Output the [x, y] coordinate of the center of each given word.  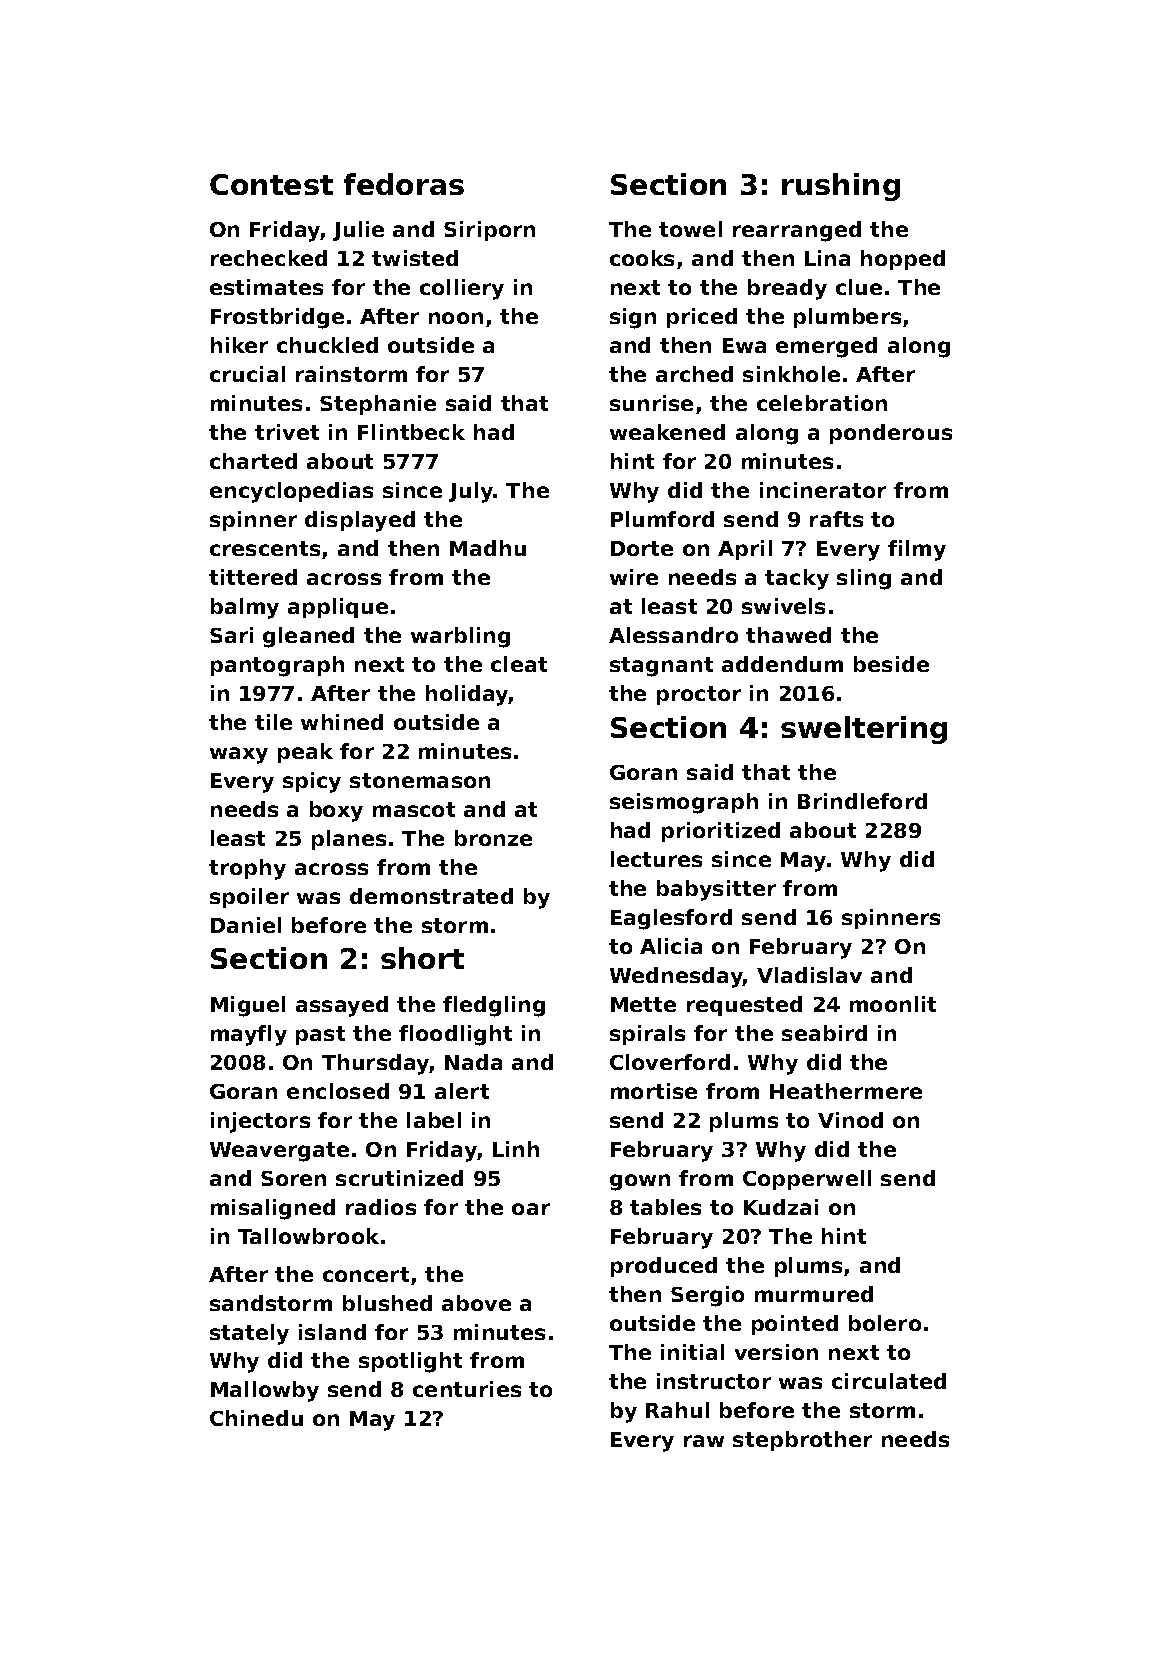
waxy [239, 755]
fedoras [404, 184]
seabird [824, 1033]
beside [891, 664]
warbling [460, 637]
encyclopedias [291, 492]
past [320, 1035]
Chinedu [256, 1418]
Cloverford [670, 1062]
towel [690, 229]
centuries [467, 1389]
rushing [841, 187]
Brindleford [862, 801]
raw [704, 1441]
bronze [493, 838]
